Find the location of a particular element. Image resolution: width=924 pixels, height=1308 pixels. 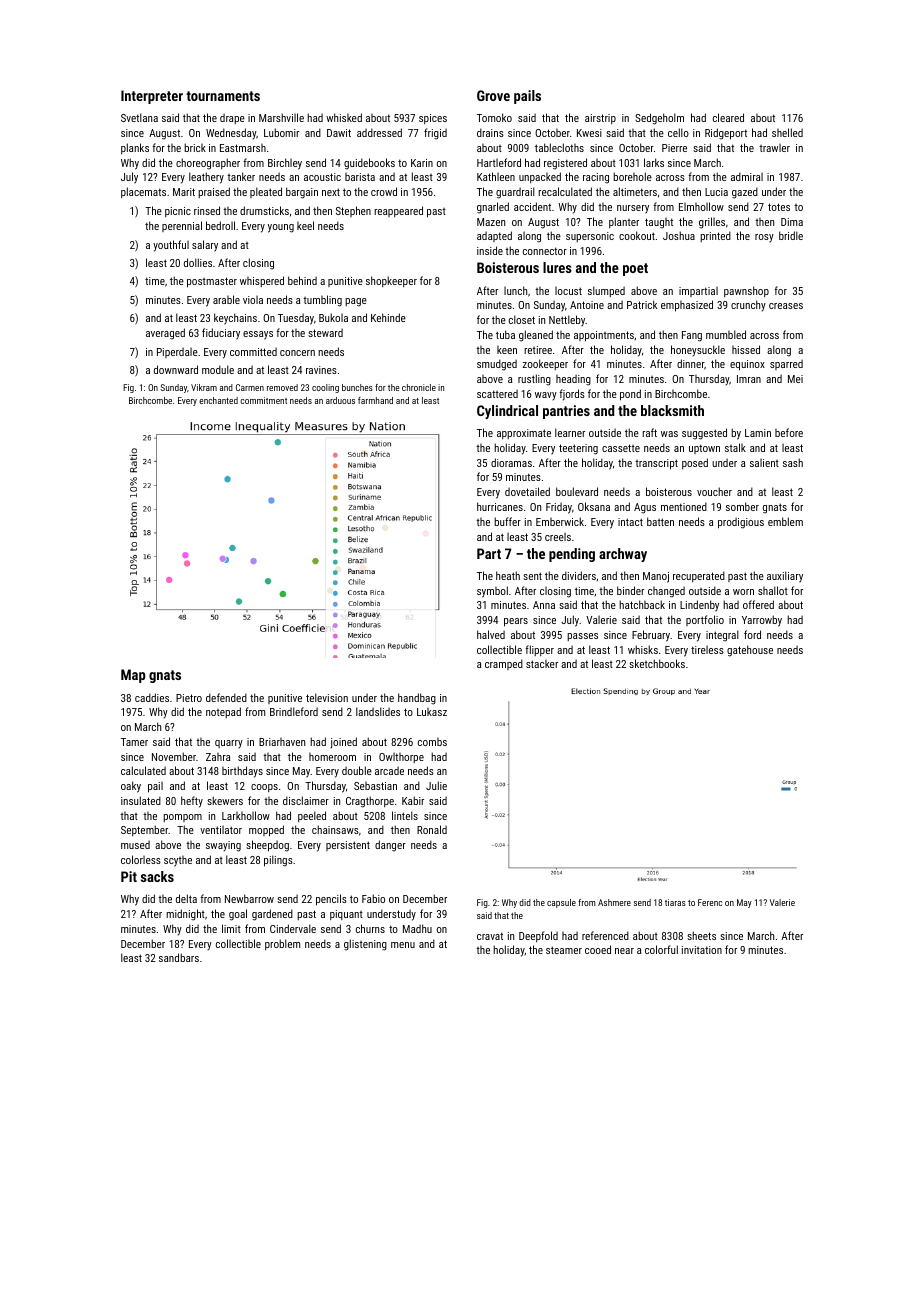

portfolio is located at coordinates (705, 620).
